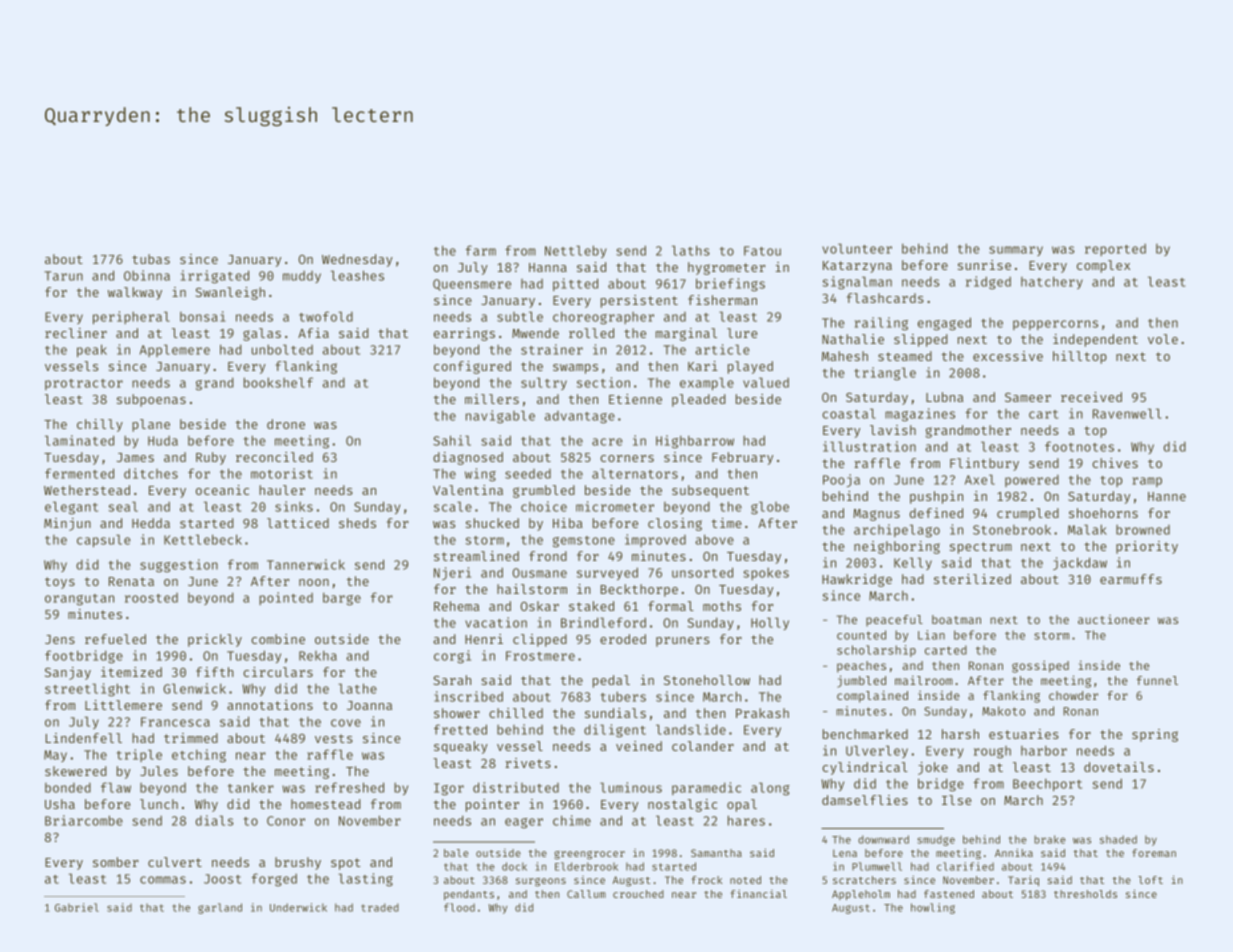  Describe the element at coordinates (956, 619) in the screenshot. I see `boatman` at that location.
